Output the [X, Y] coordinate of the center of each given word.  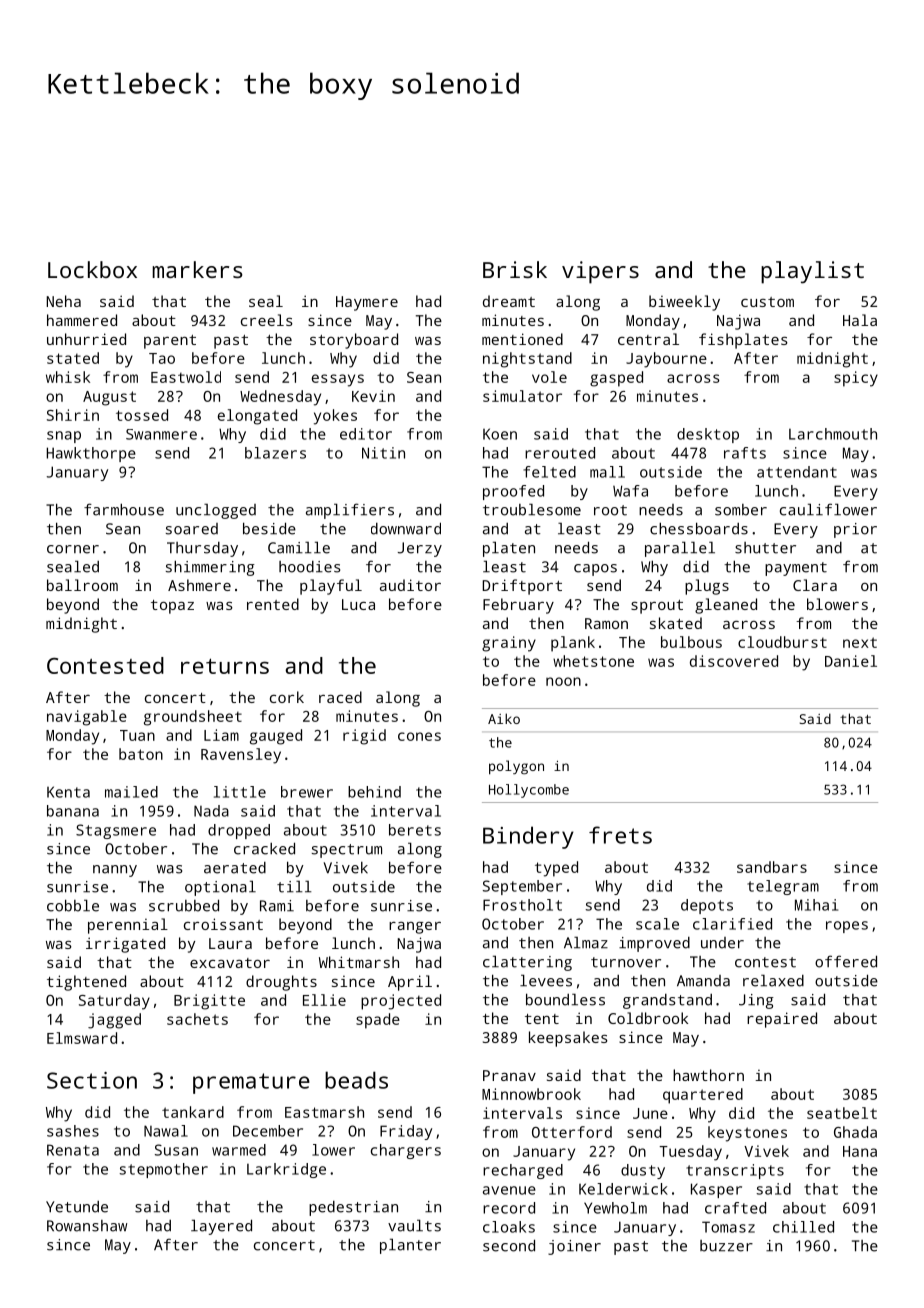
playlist [812, 272]
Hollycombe [529, 791]
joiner [574, 1247]
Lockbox [92, 269]
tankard [193, 1112]
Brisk [515, 269]
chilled [803, 1227]
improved [654, 944]
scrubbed [184, 905]
